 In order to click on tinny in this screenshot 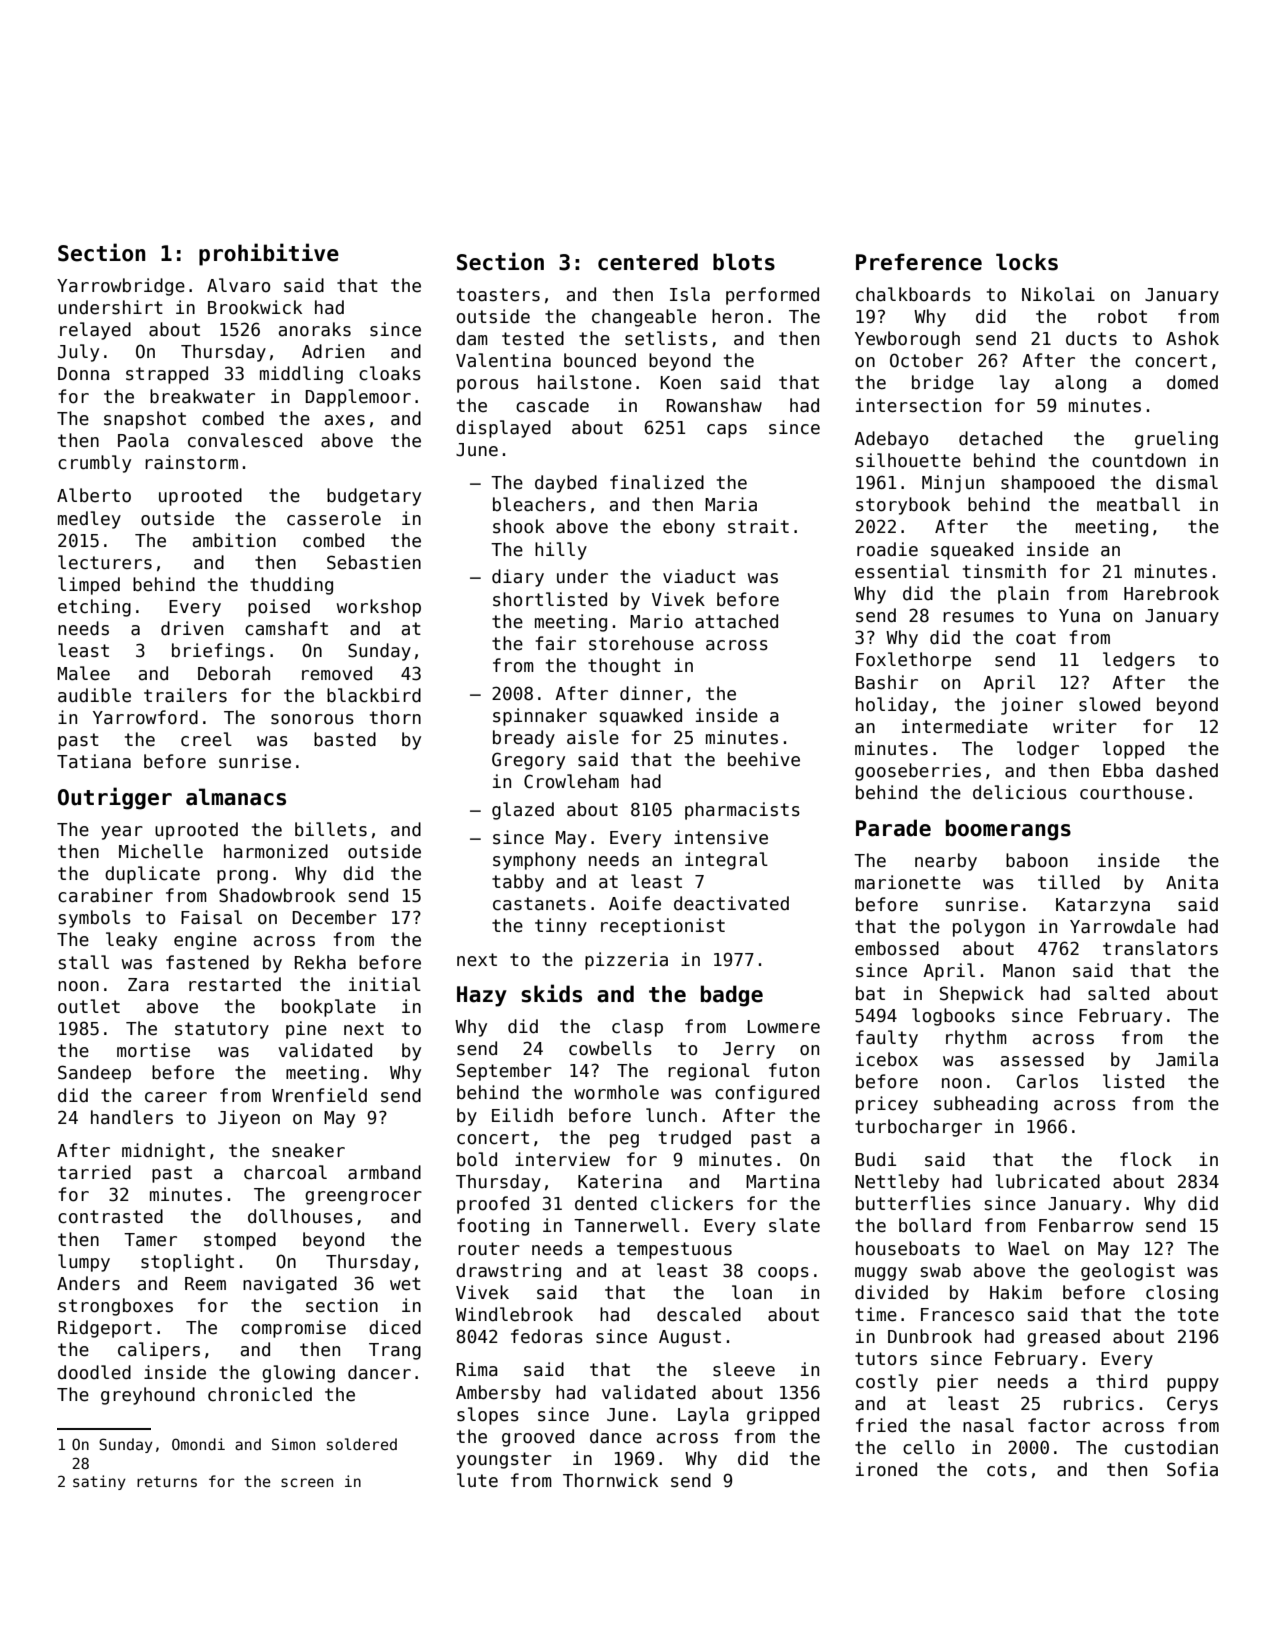, I will do `click(561, 927)`.
